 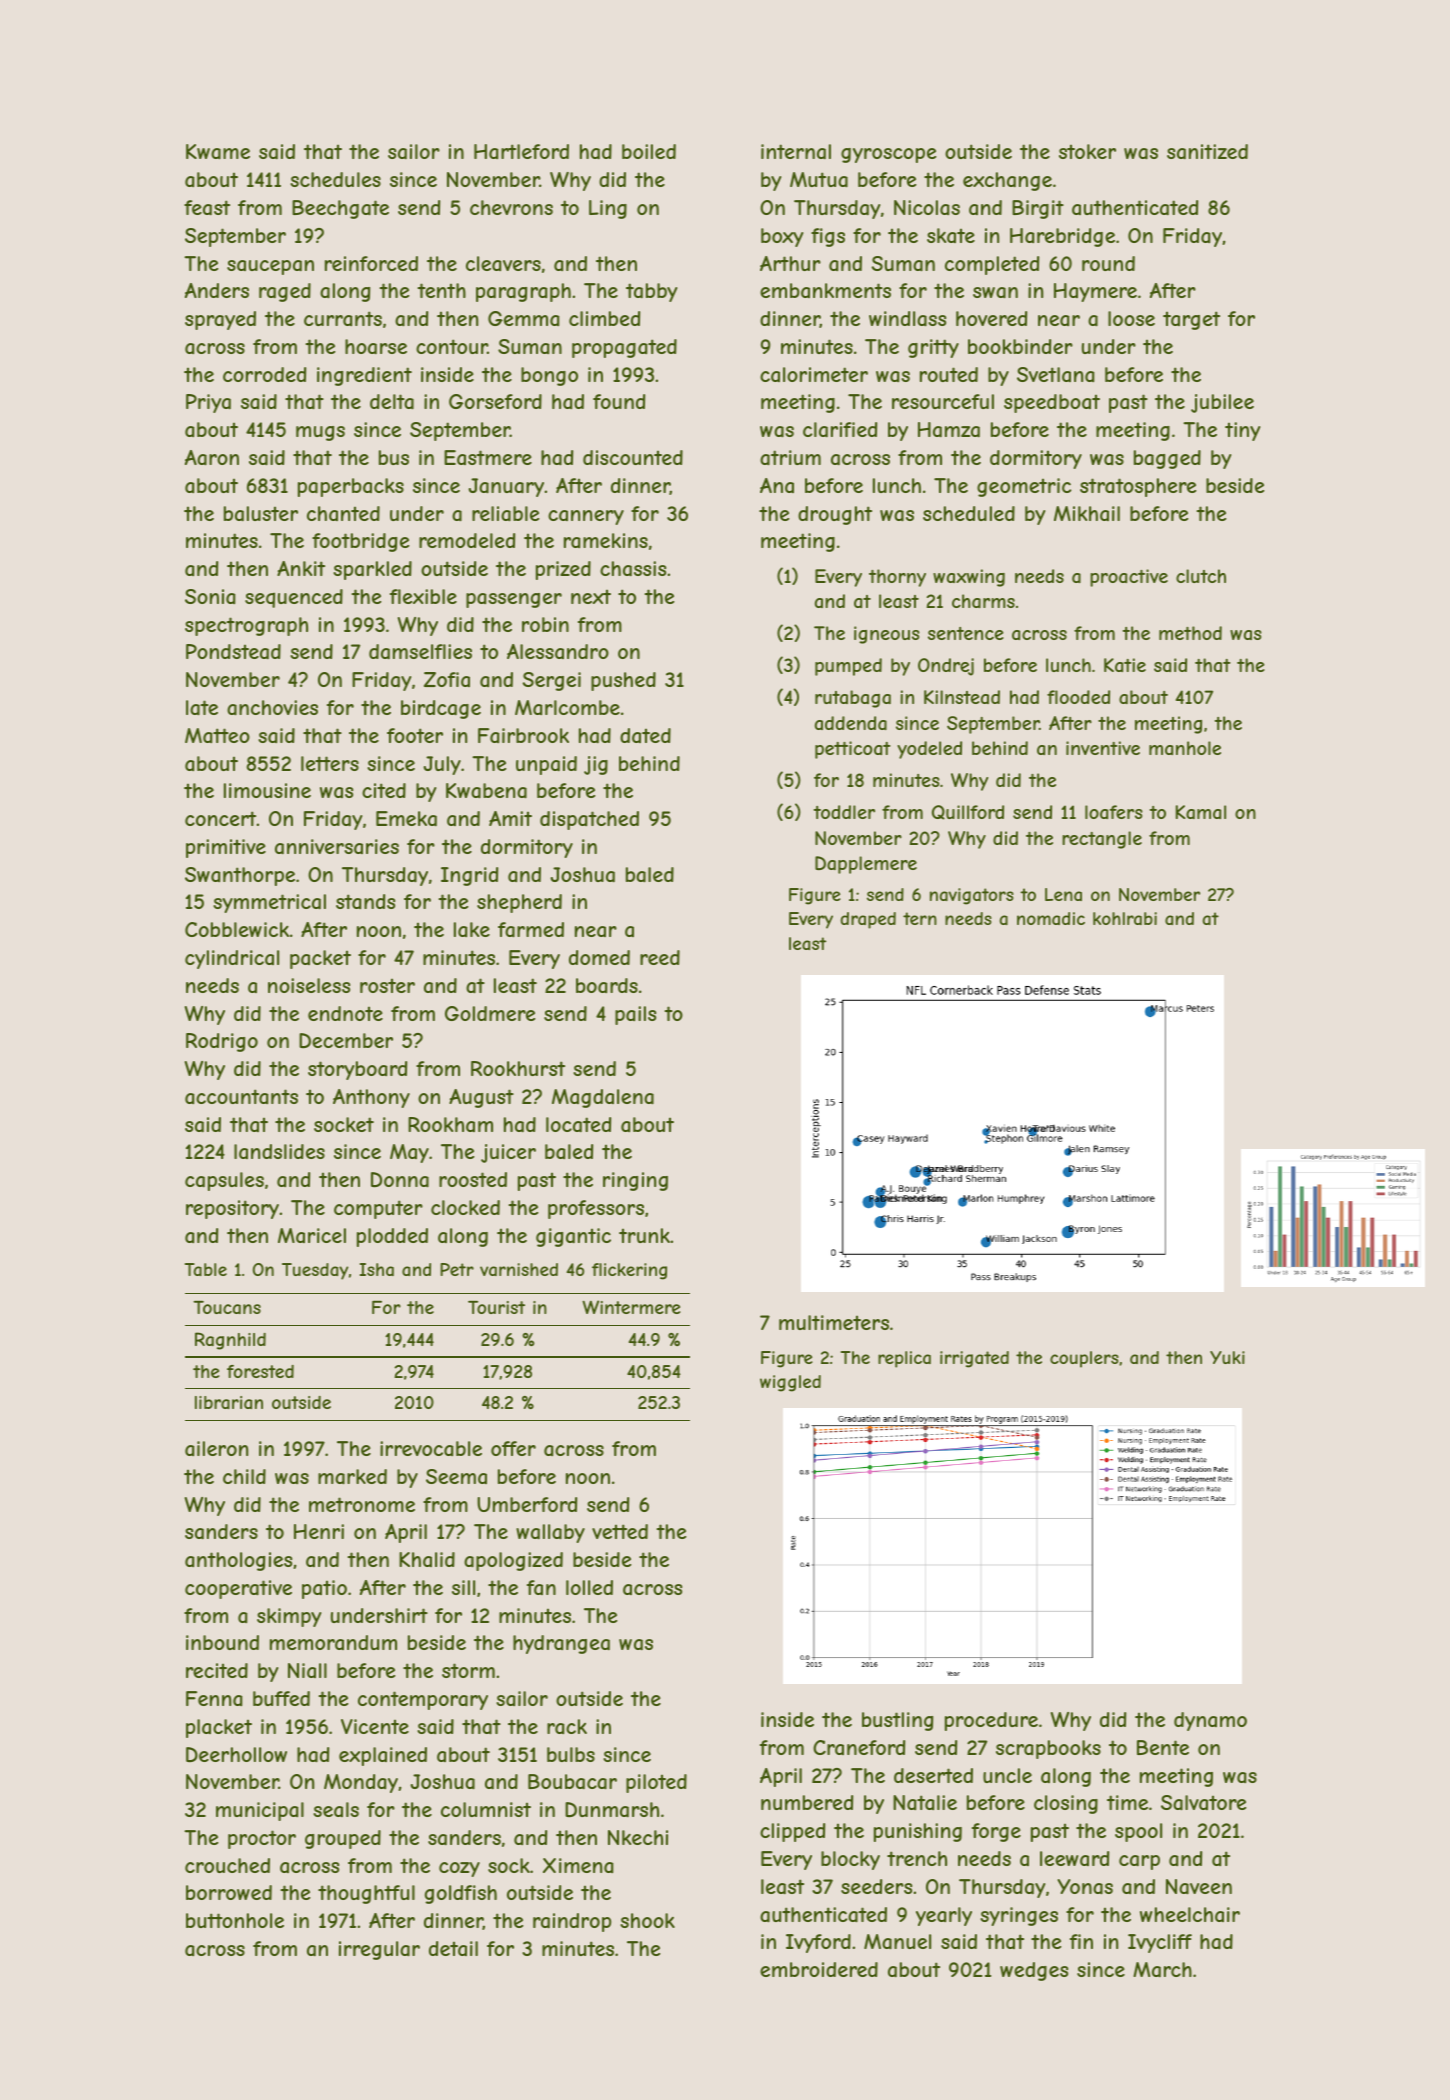 What do you see at coordinates (227, 1865) in the screenshot?
I see `crouched` at bounding box center [227, 1865].
